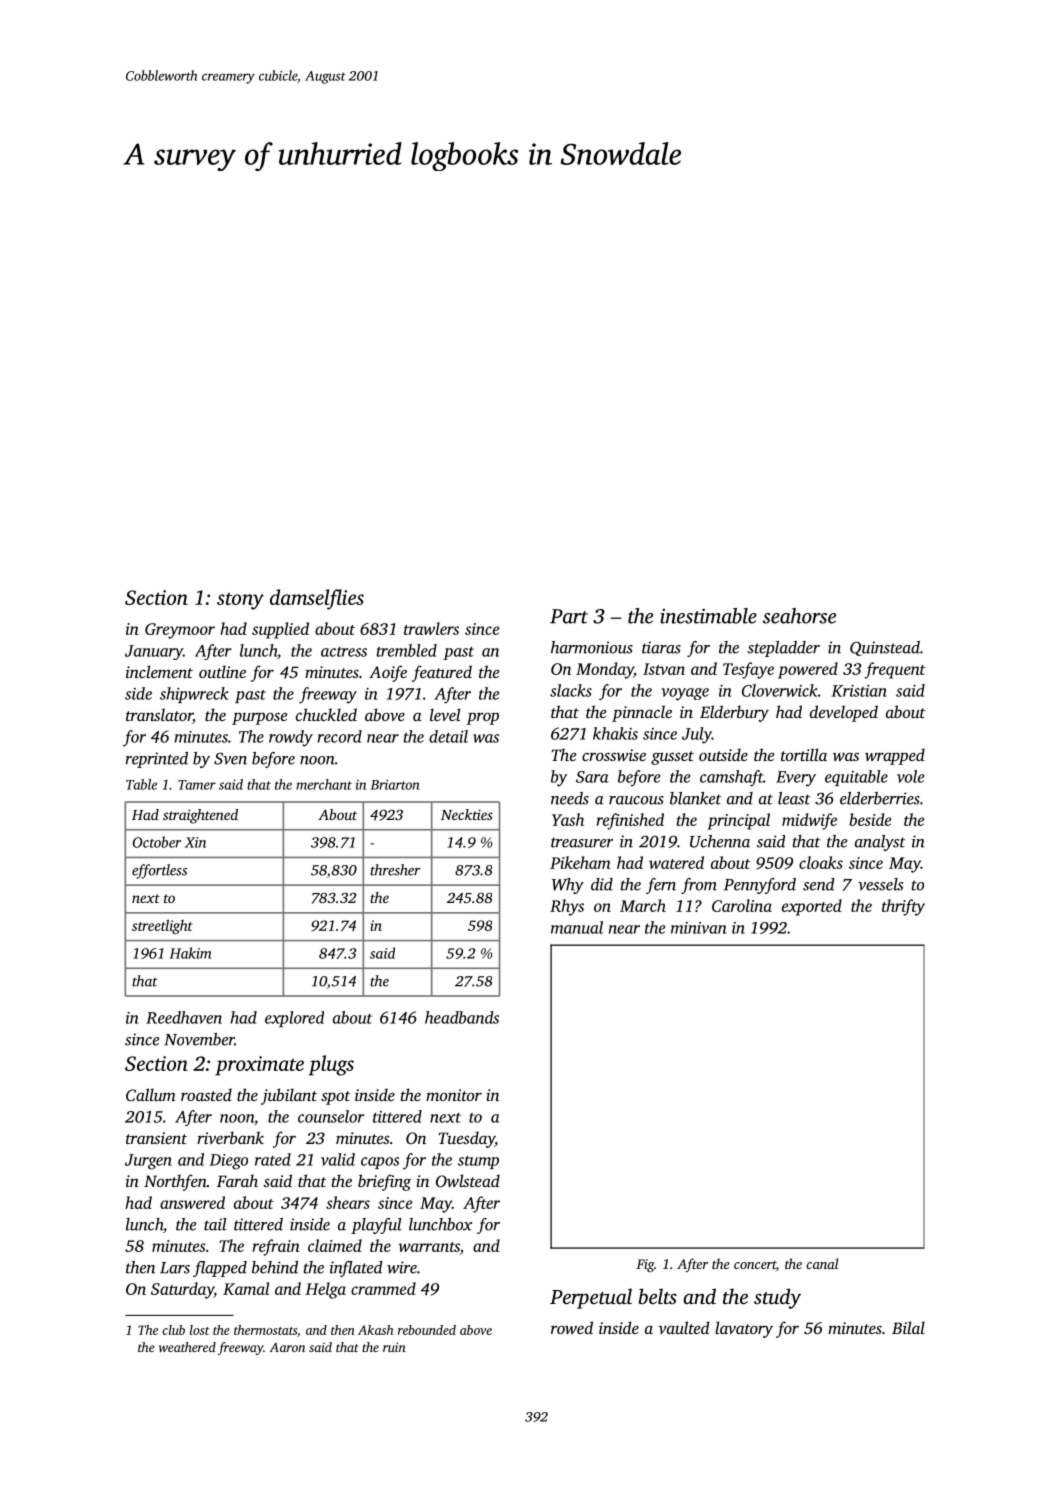 The image size is (1050, 1491). Describe the element at coordinates (755, 1265) in the screenshot. I see `concert` at that location.
